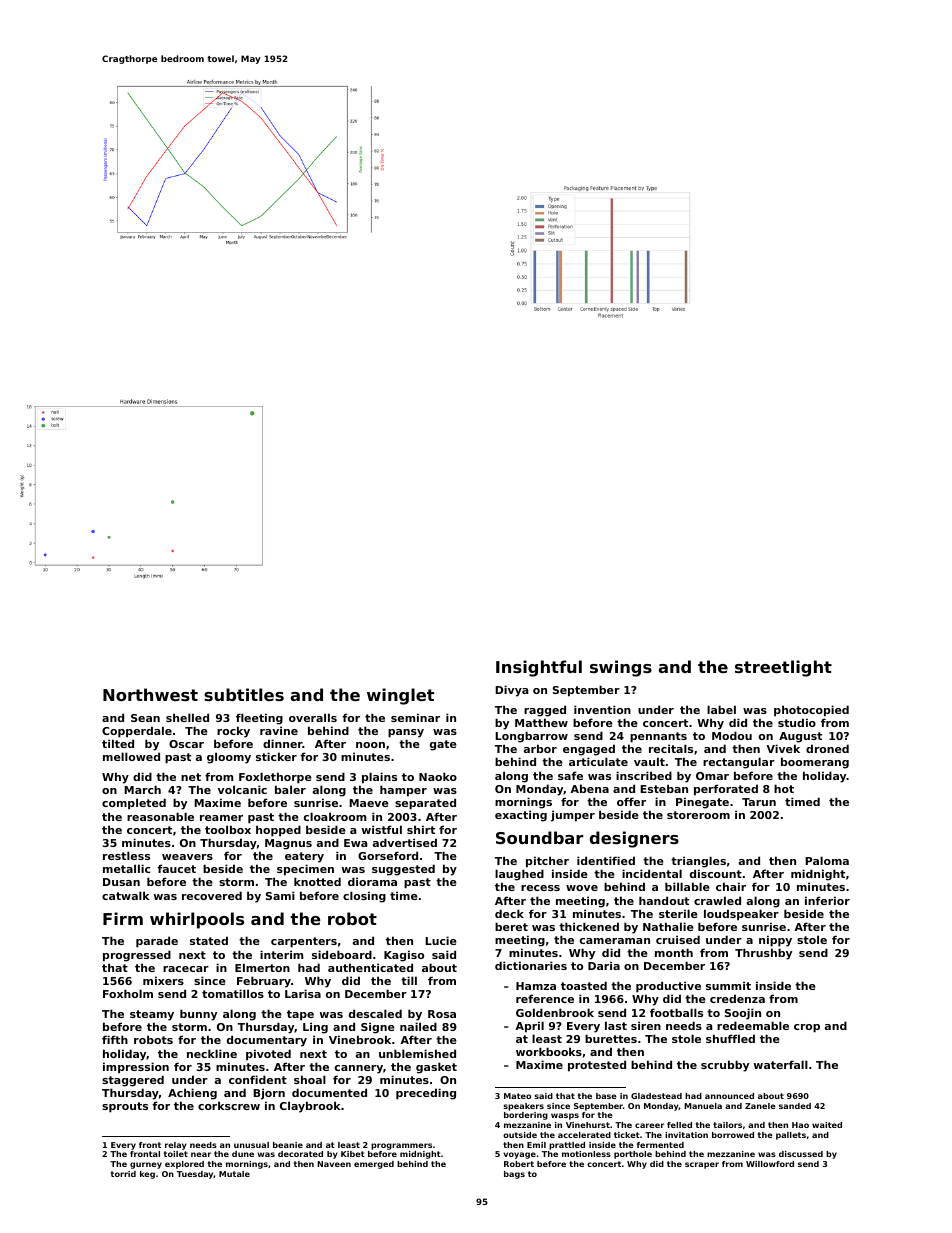  I want to click on cannery, so click(359, 1069).
